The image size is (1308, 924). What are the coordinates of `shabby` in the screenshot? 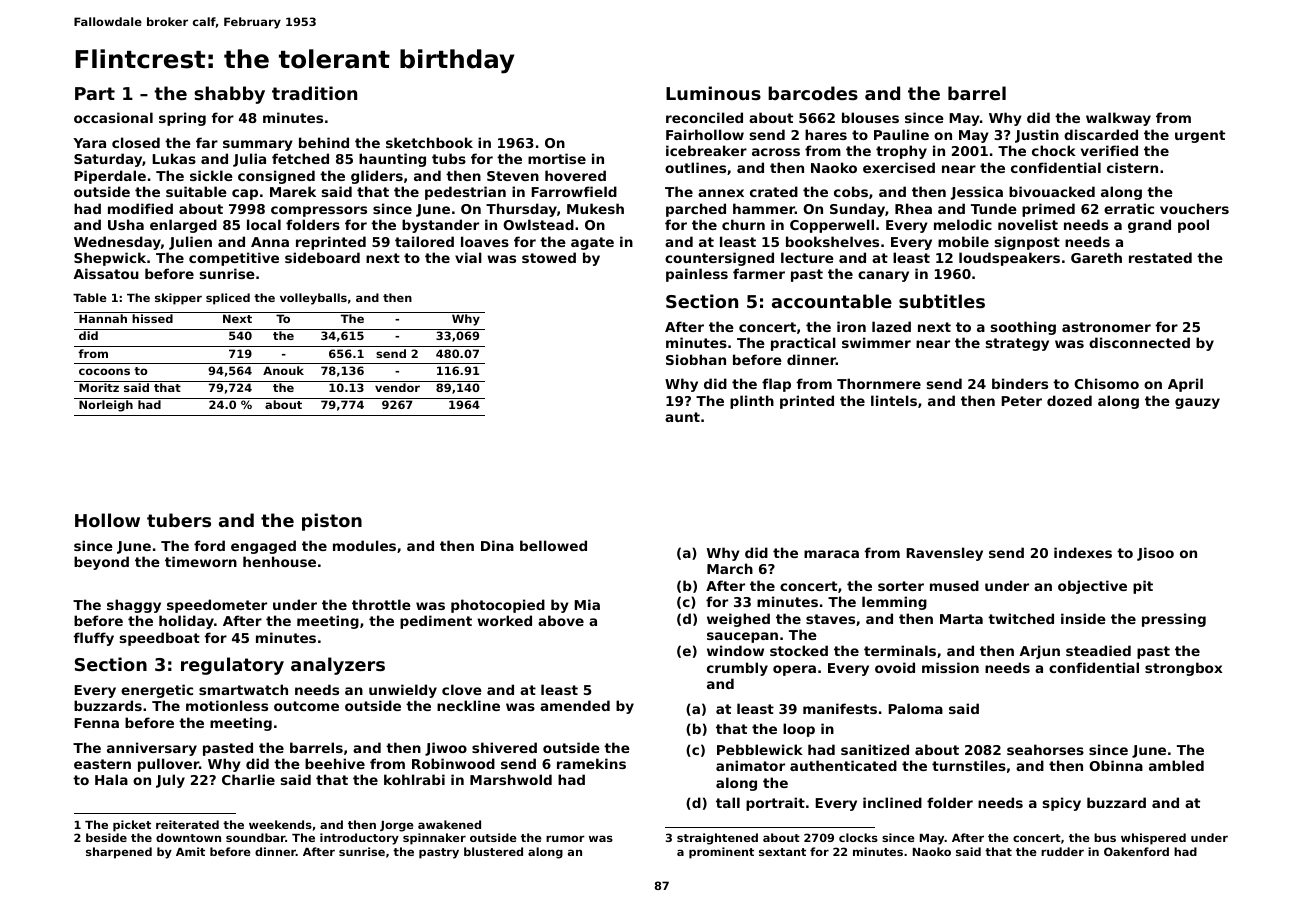 It's located at (229, 95).
